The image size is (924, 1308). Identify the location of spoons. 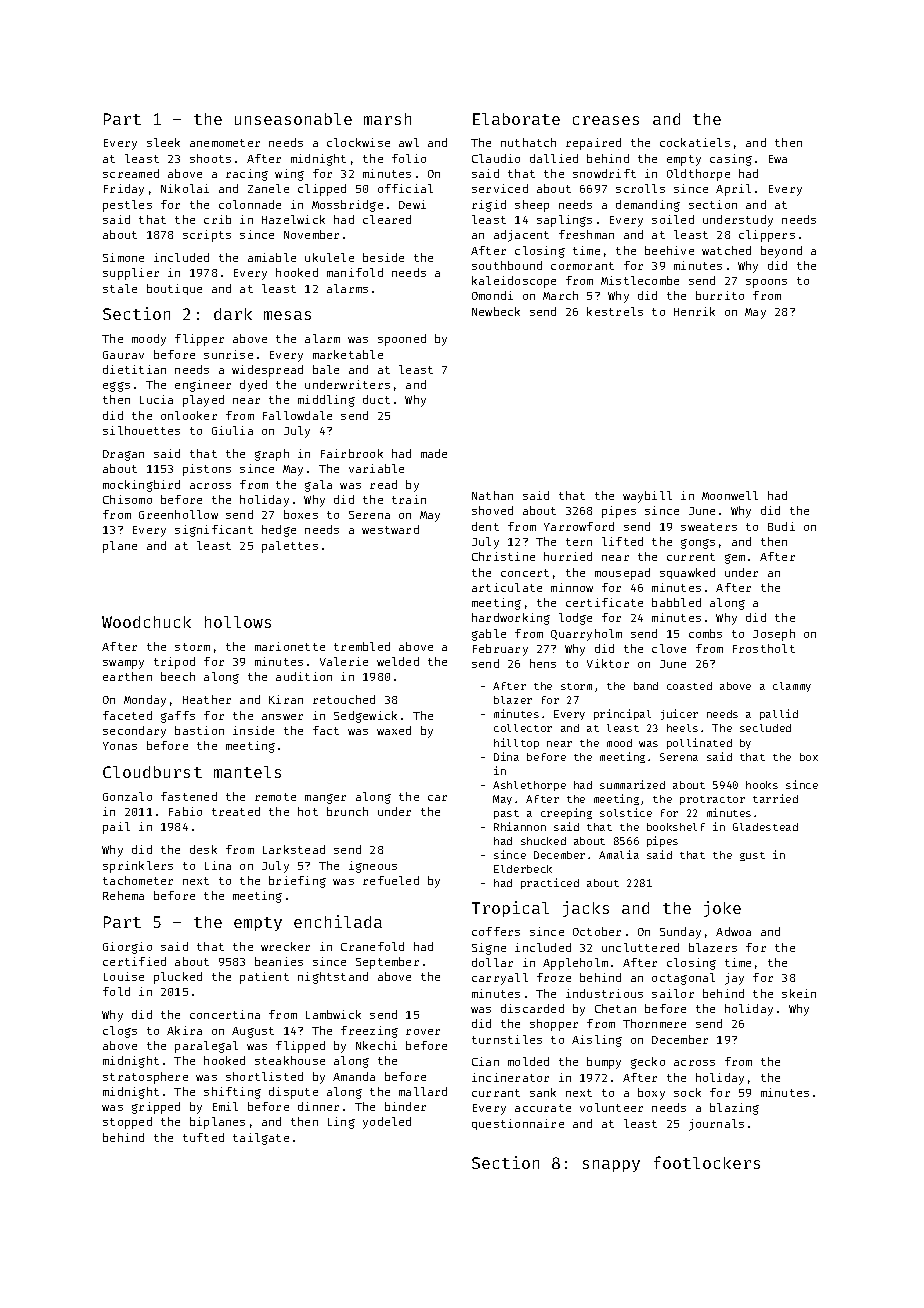
(766, 283).
